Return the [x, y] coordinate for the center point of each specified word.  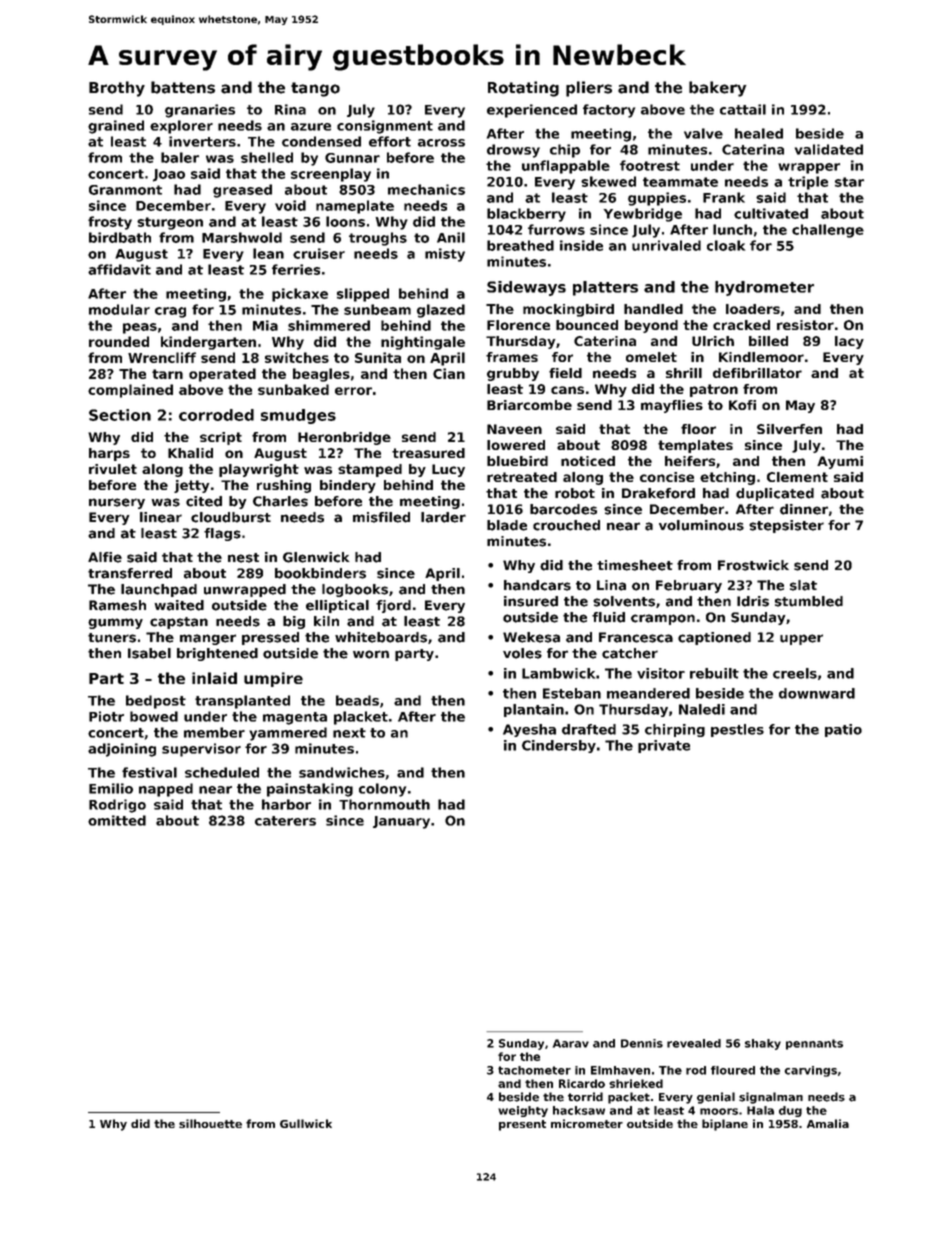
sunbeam [377, 309]
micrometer [587, 1123]
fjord [393, 606]
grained [116, 127]
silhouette [210, 1123]
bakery [718, 89]
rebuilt [714, 673]
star [849, 182]
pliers [589, 89]
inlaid [214, 678]
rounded [119, 341]
